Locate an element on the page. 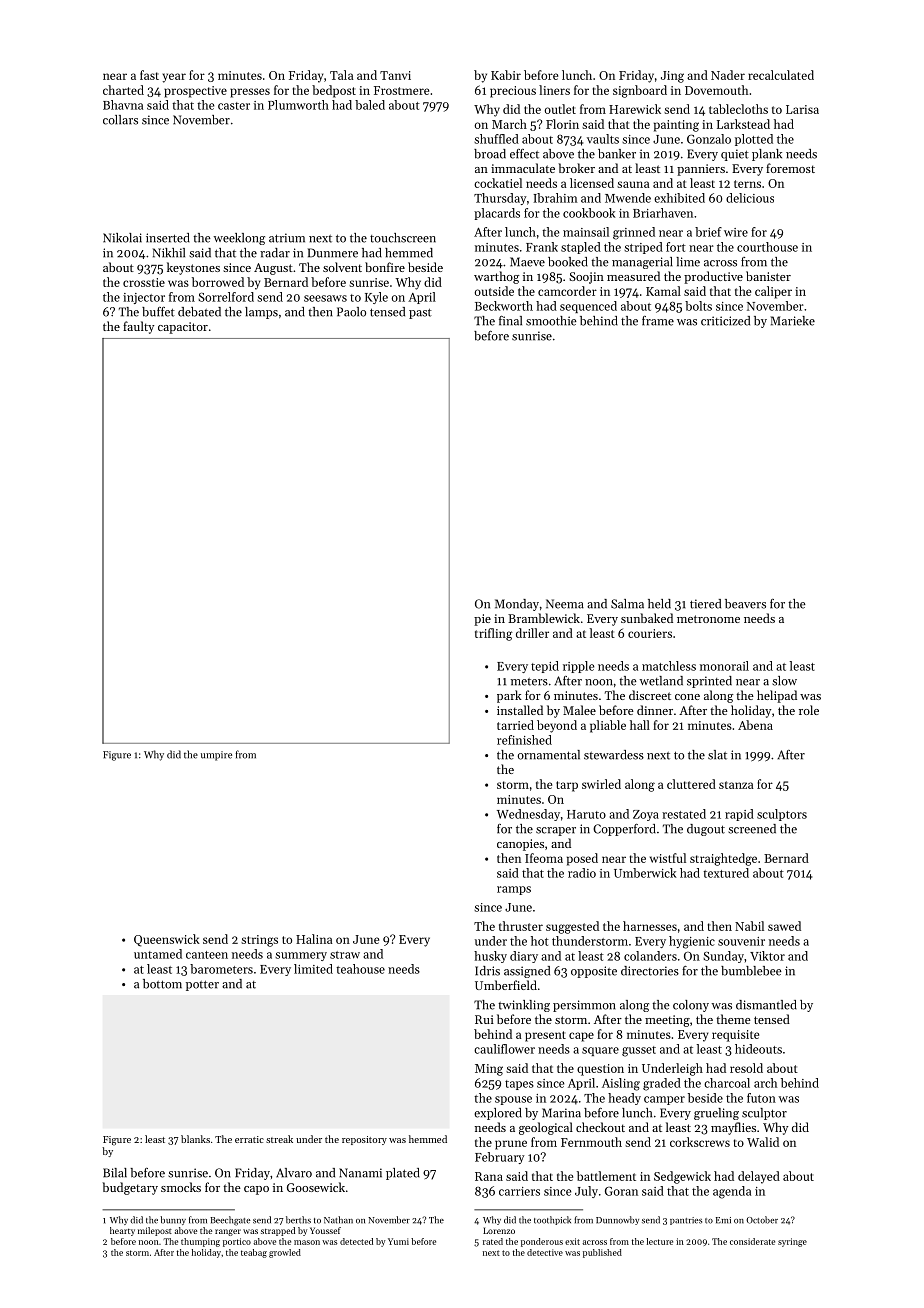  trifling is located at coordinates (494, 634).
